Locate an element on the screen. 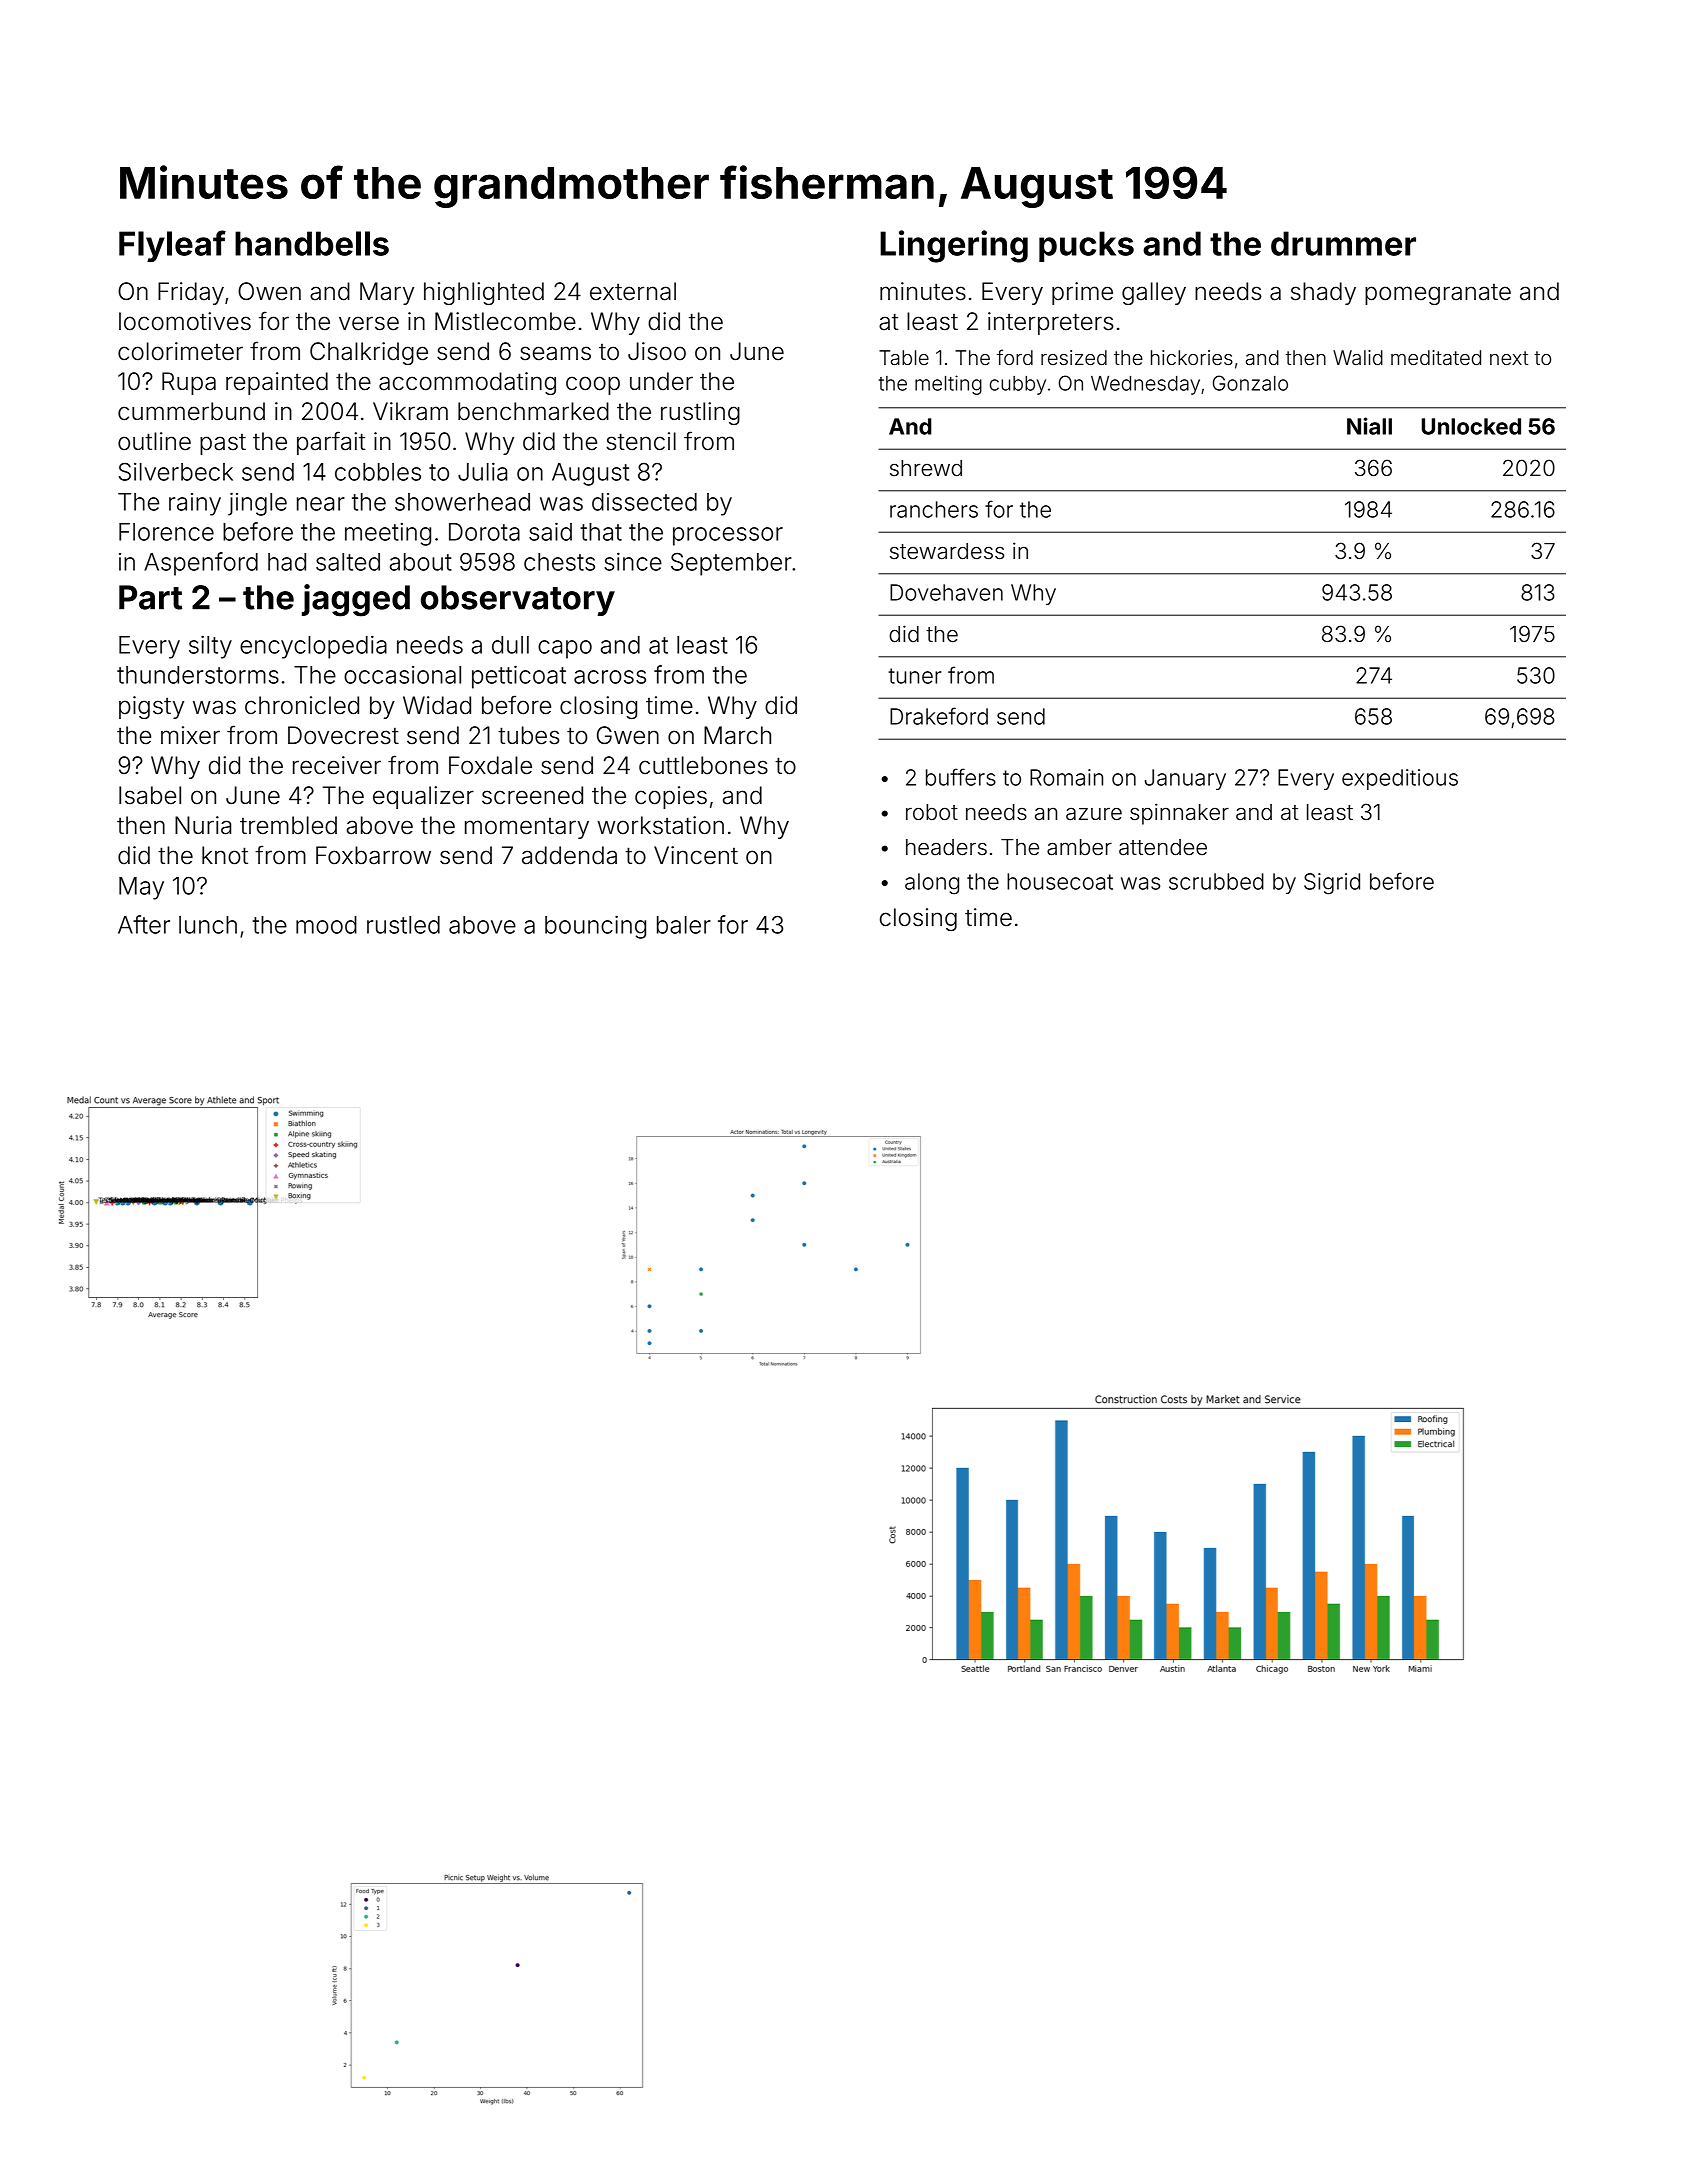 The width and height of the screenshot is (1683, 2178). drummer is located at coordinates (1343, 243).
